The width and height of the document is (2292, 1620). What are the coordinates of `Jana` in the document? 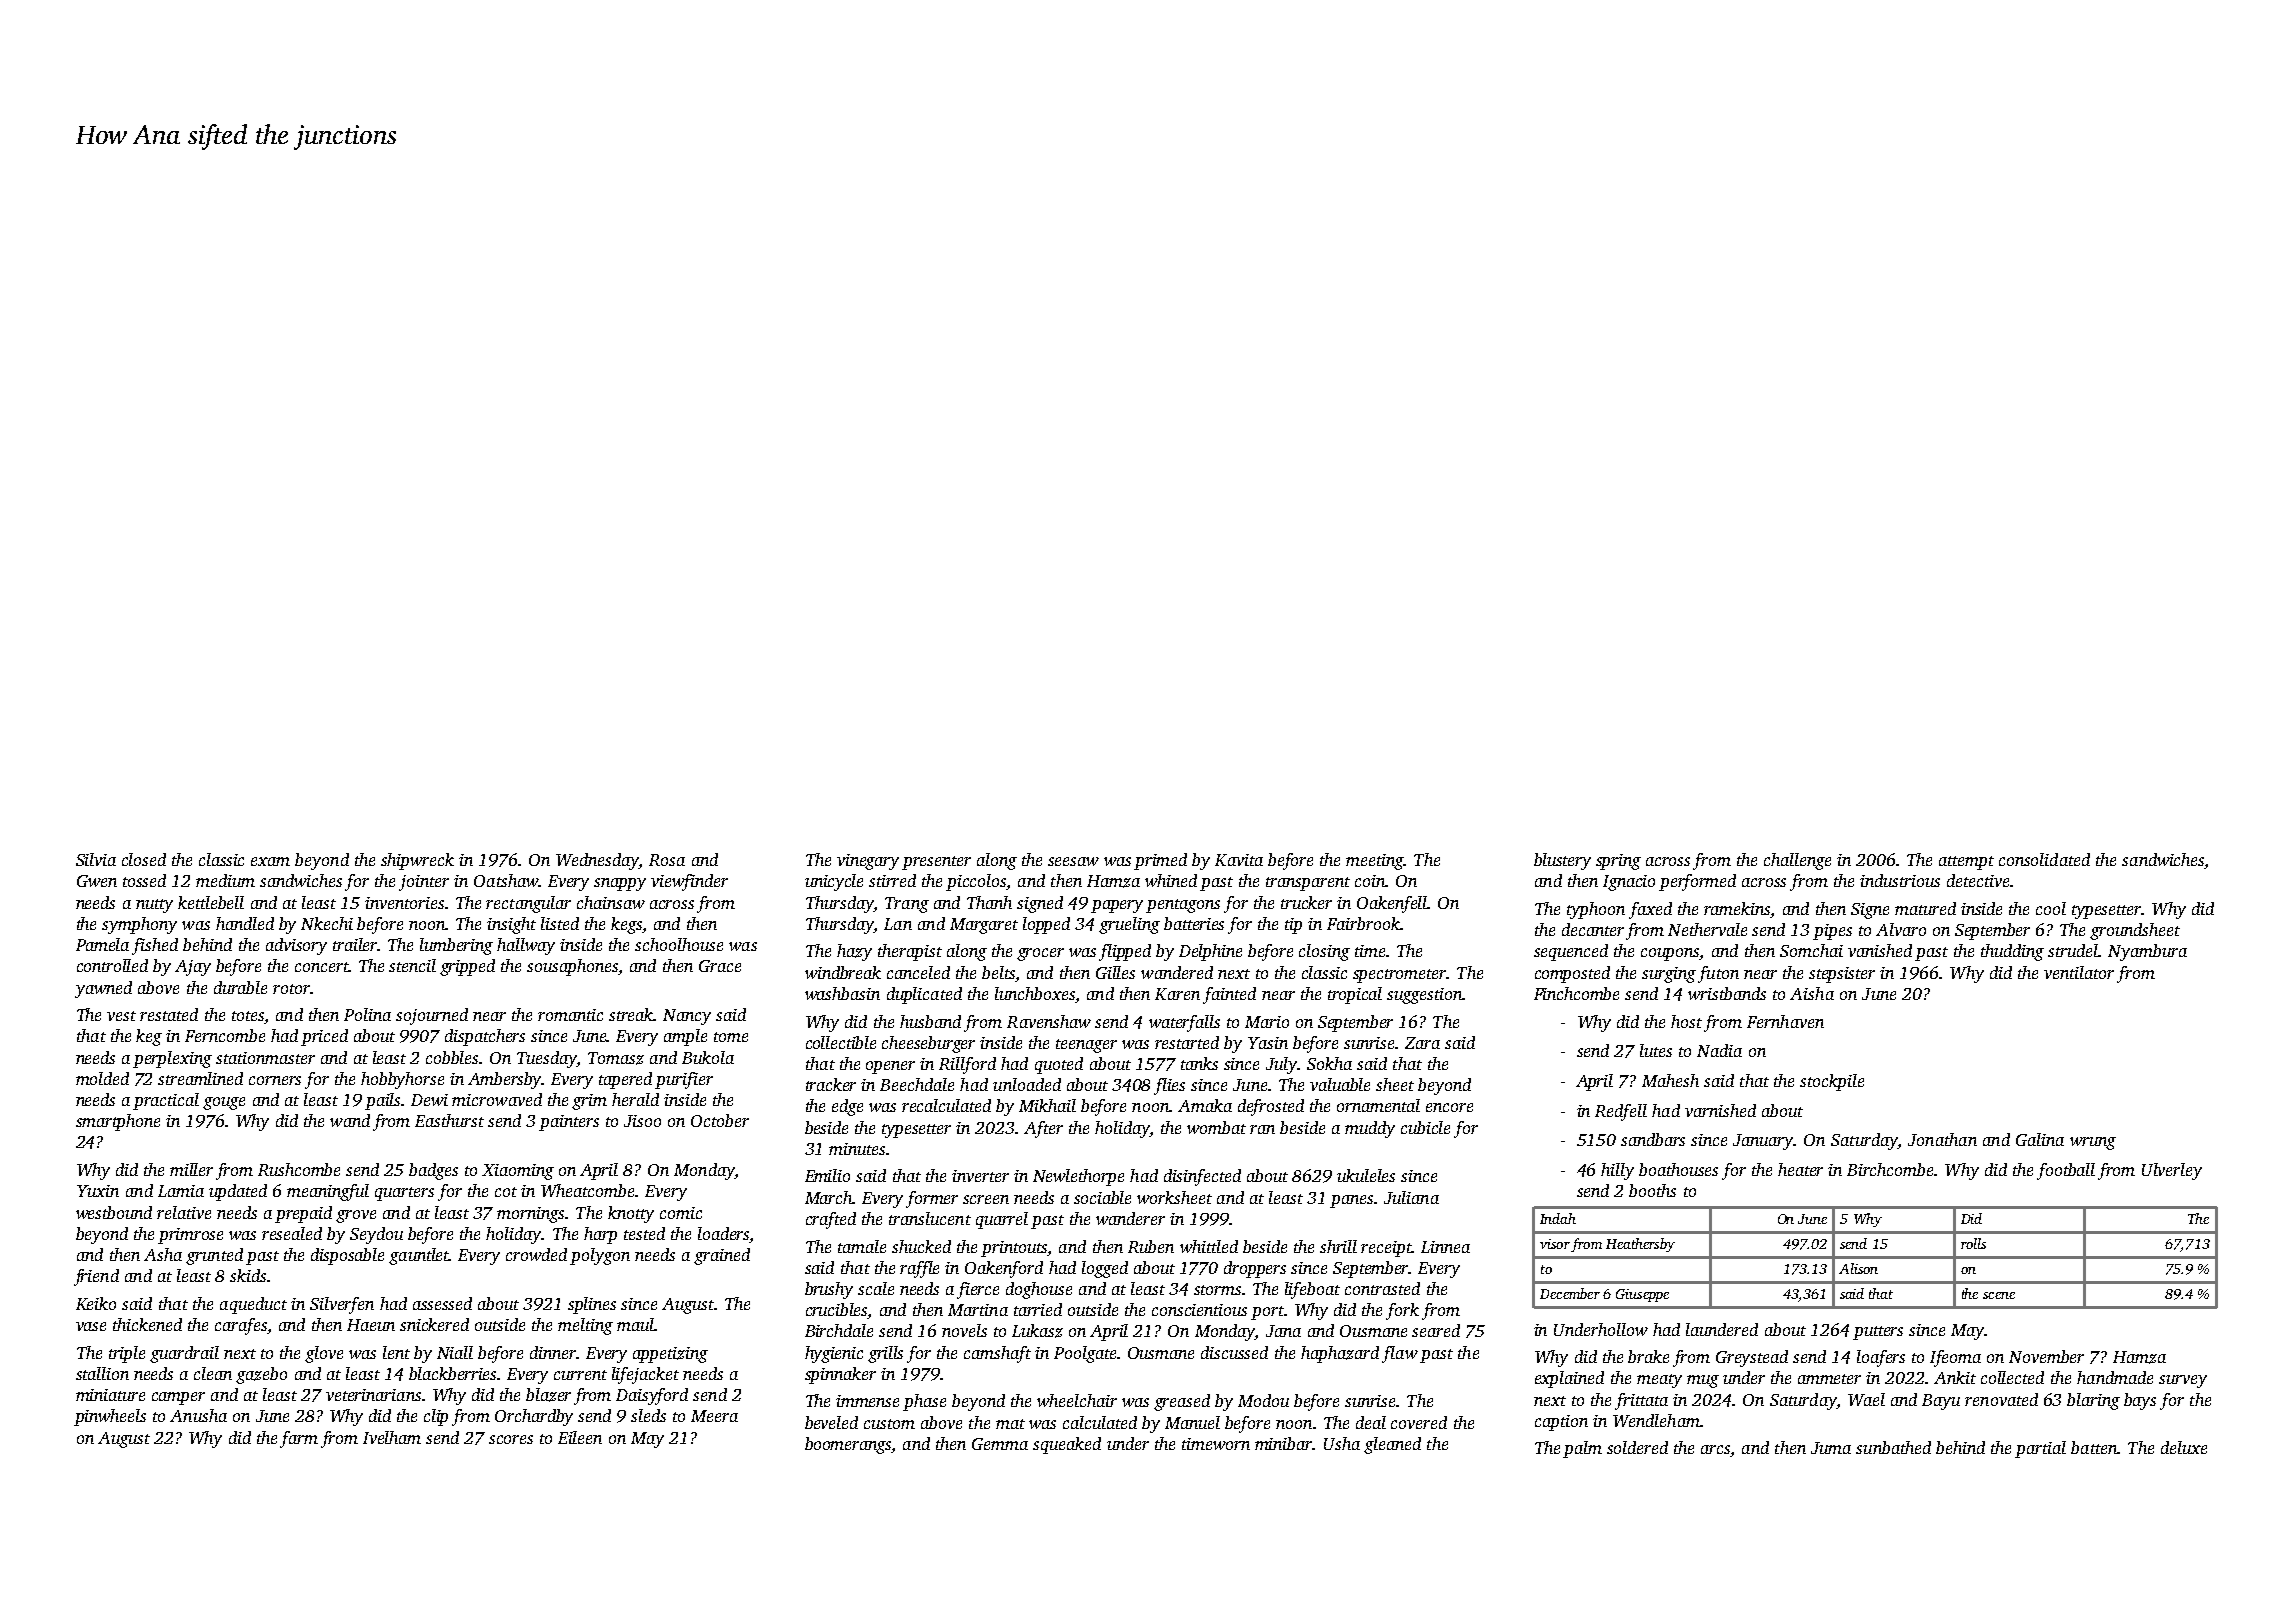 It's located at (1283, 1331).
